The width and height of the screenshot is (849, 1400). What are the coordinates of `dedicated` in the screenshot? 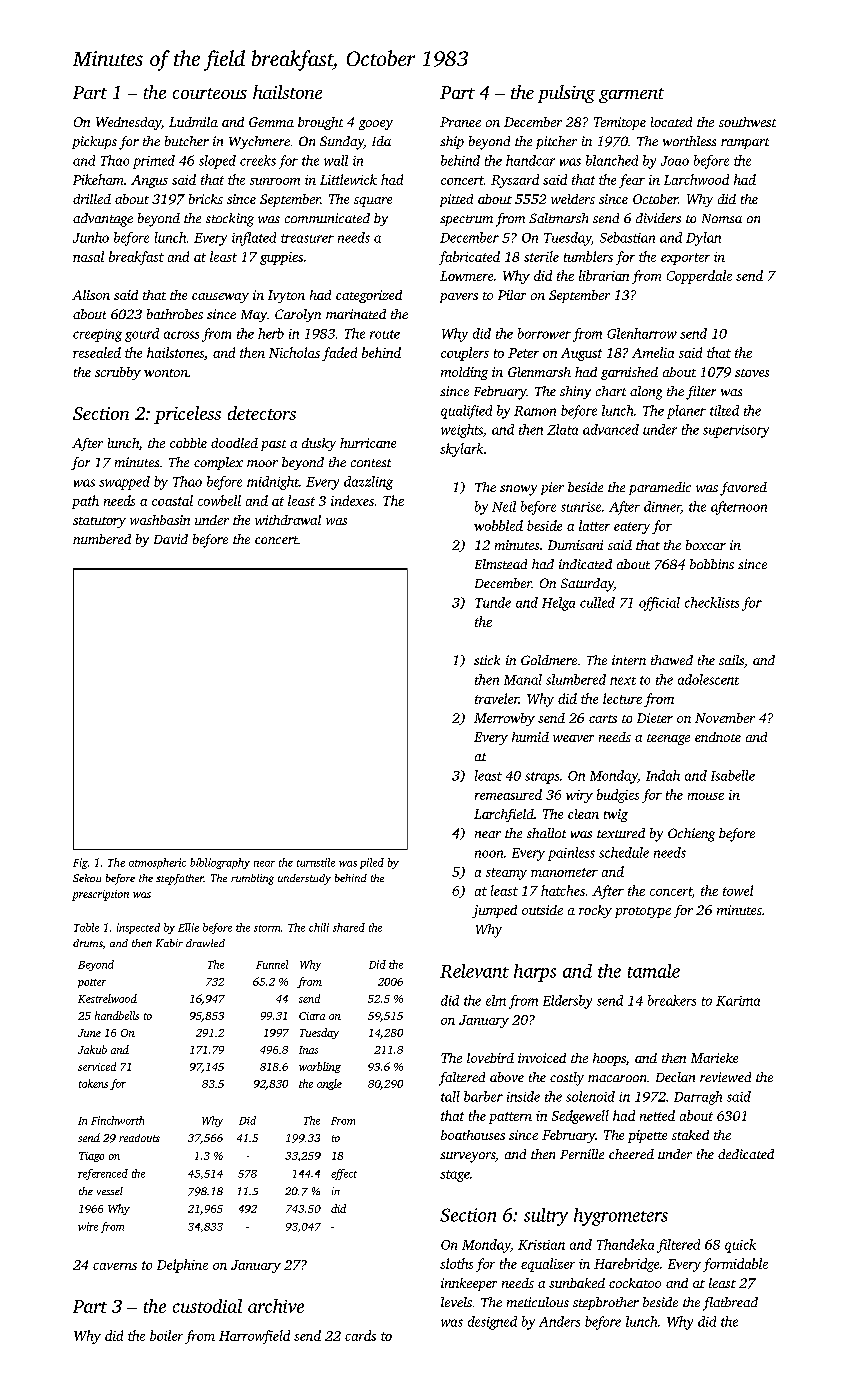 It's located at (746, 1154).
